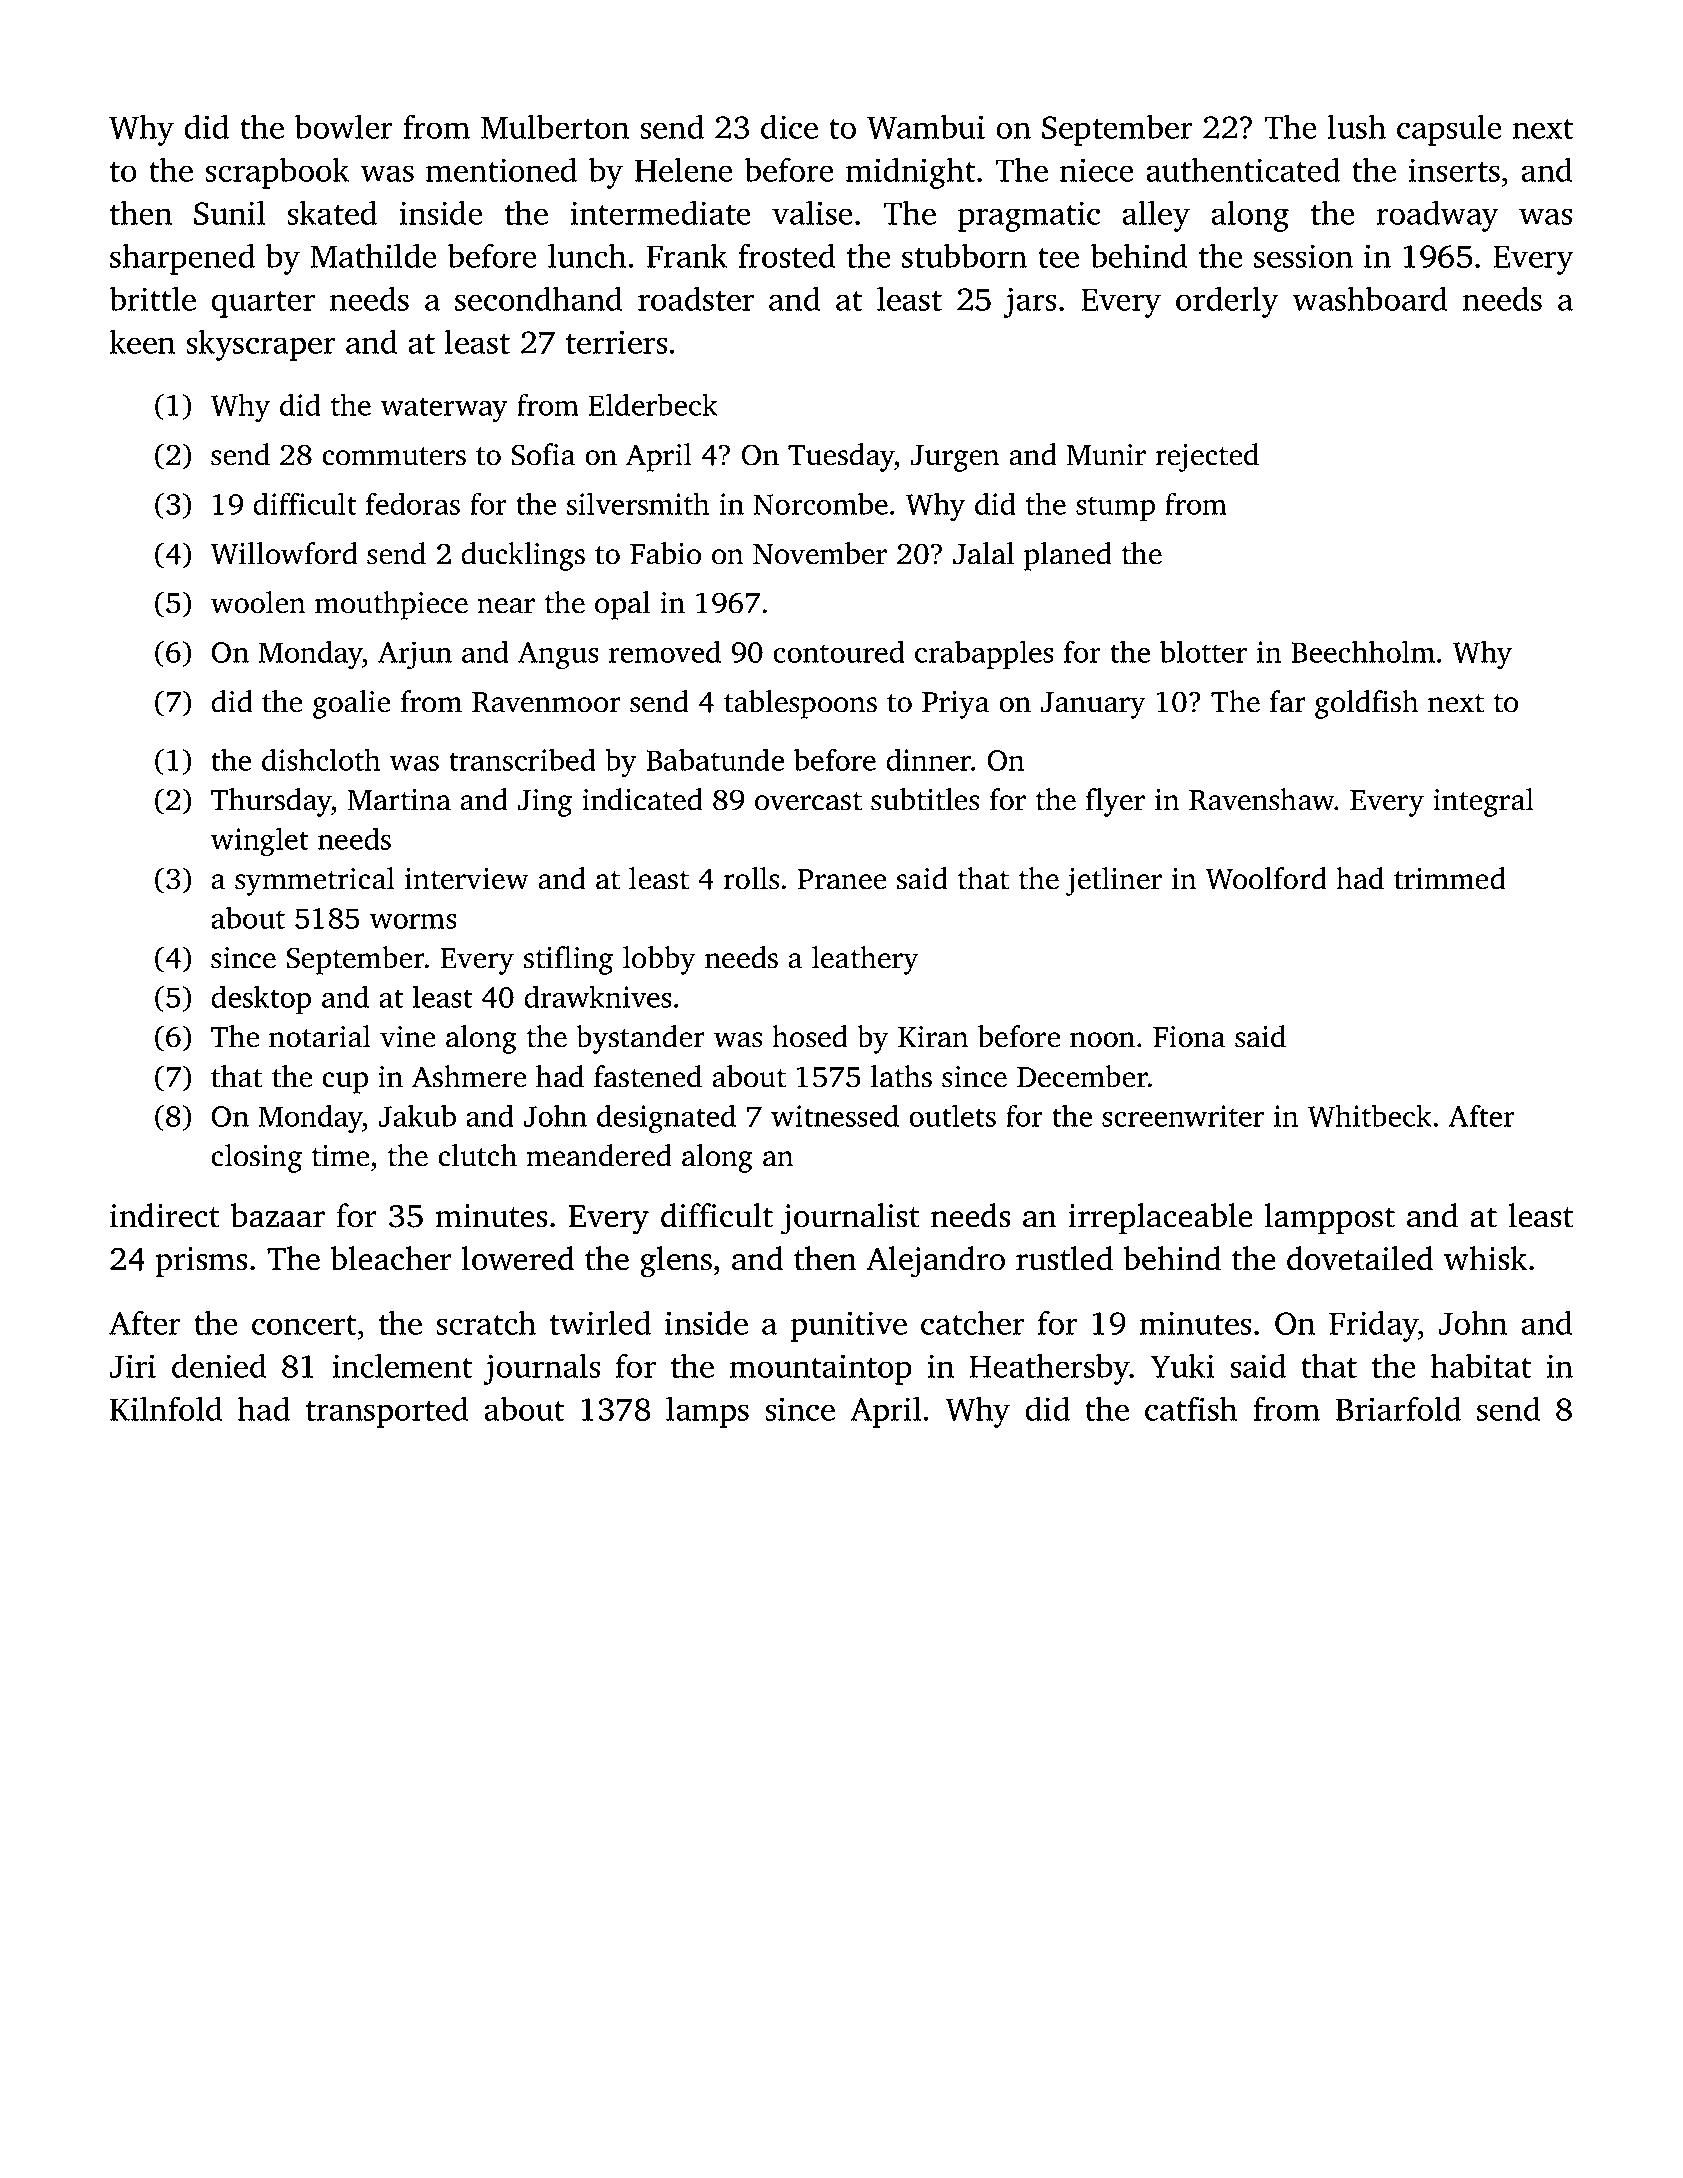 This image has height=2178, width=1683. What do you see at coordinates (983, 553) in the image?
I see `Jalal` at bounding box center [983, 553].
